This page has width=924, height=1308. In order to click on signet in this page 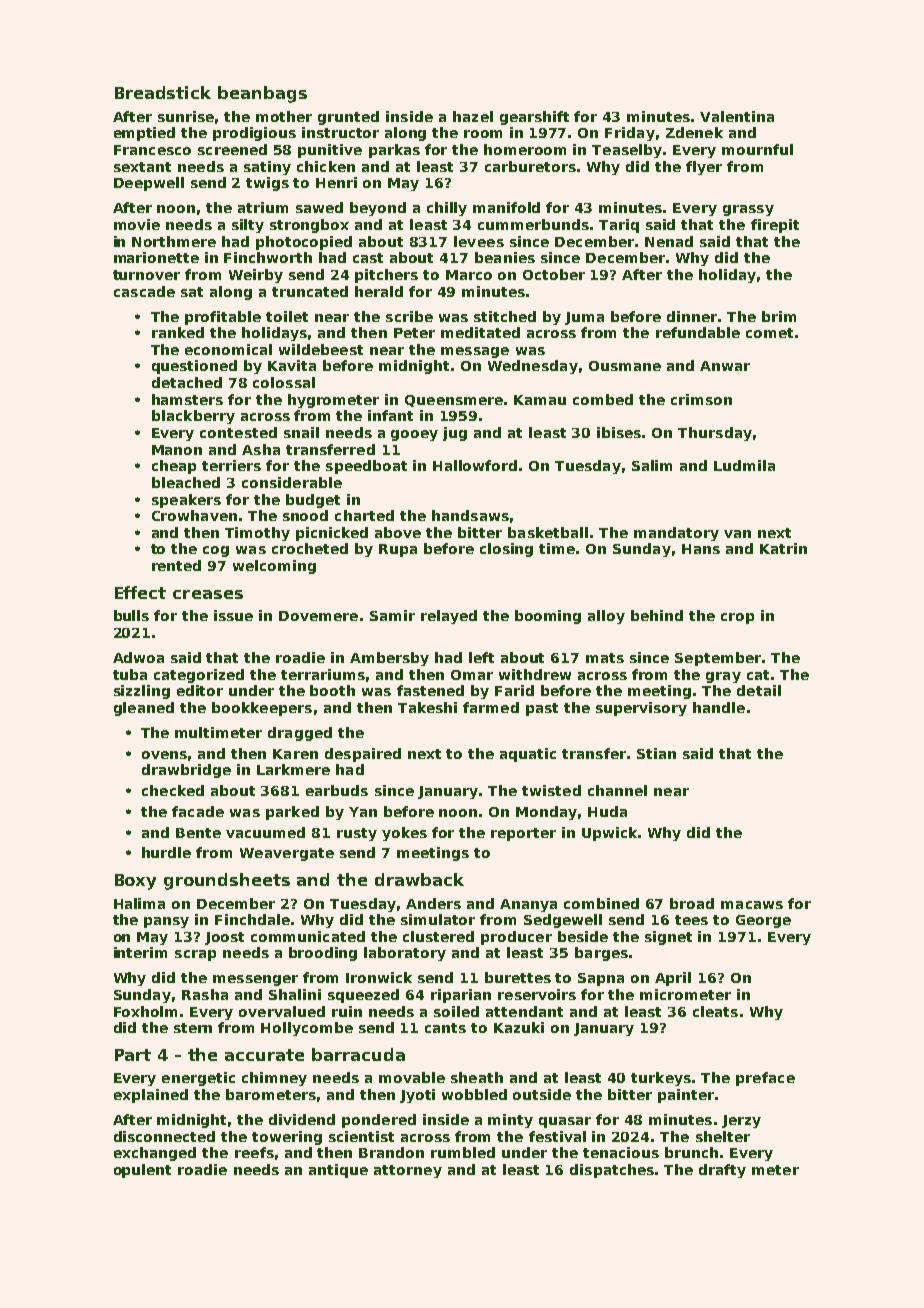, I will do `click(668, 938)`.
